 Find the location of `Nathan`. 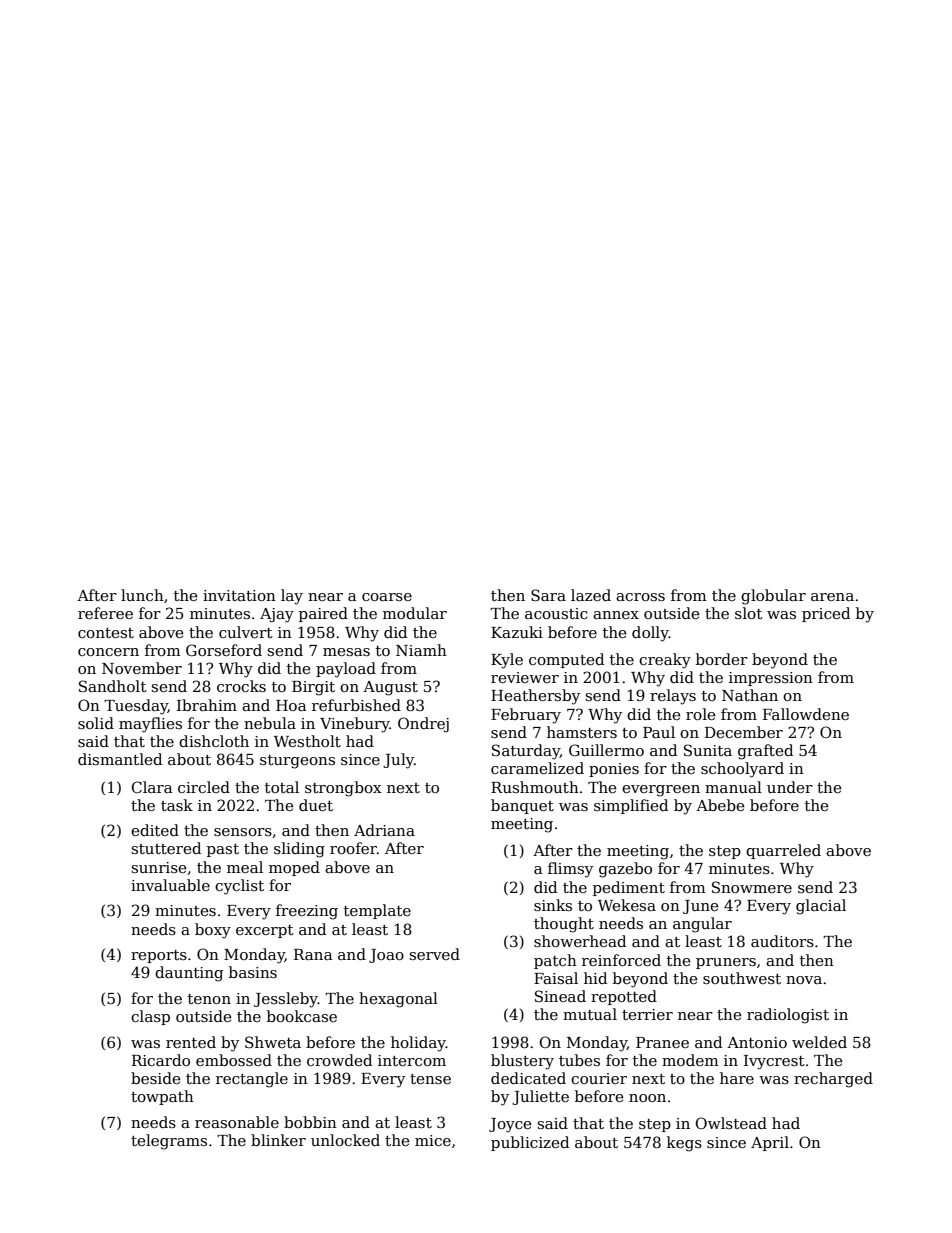

Nathan is located at coordinates (750, 695).
